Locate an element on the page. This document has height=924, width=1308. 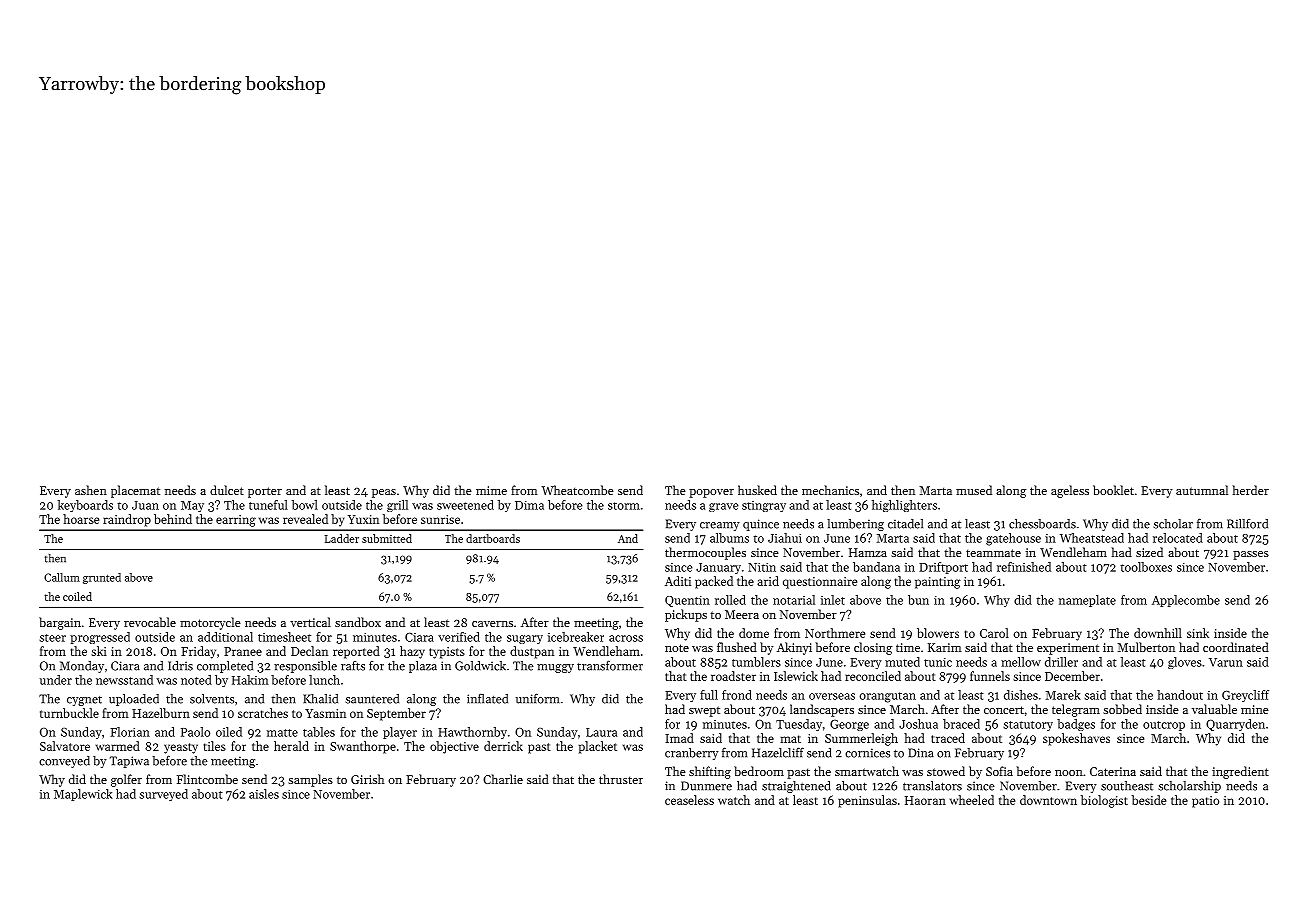
peas is located at coordinates (384, 493).
